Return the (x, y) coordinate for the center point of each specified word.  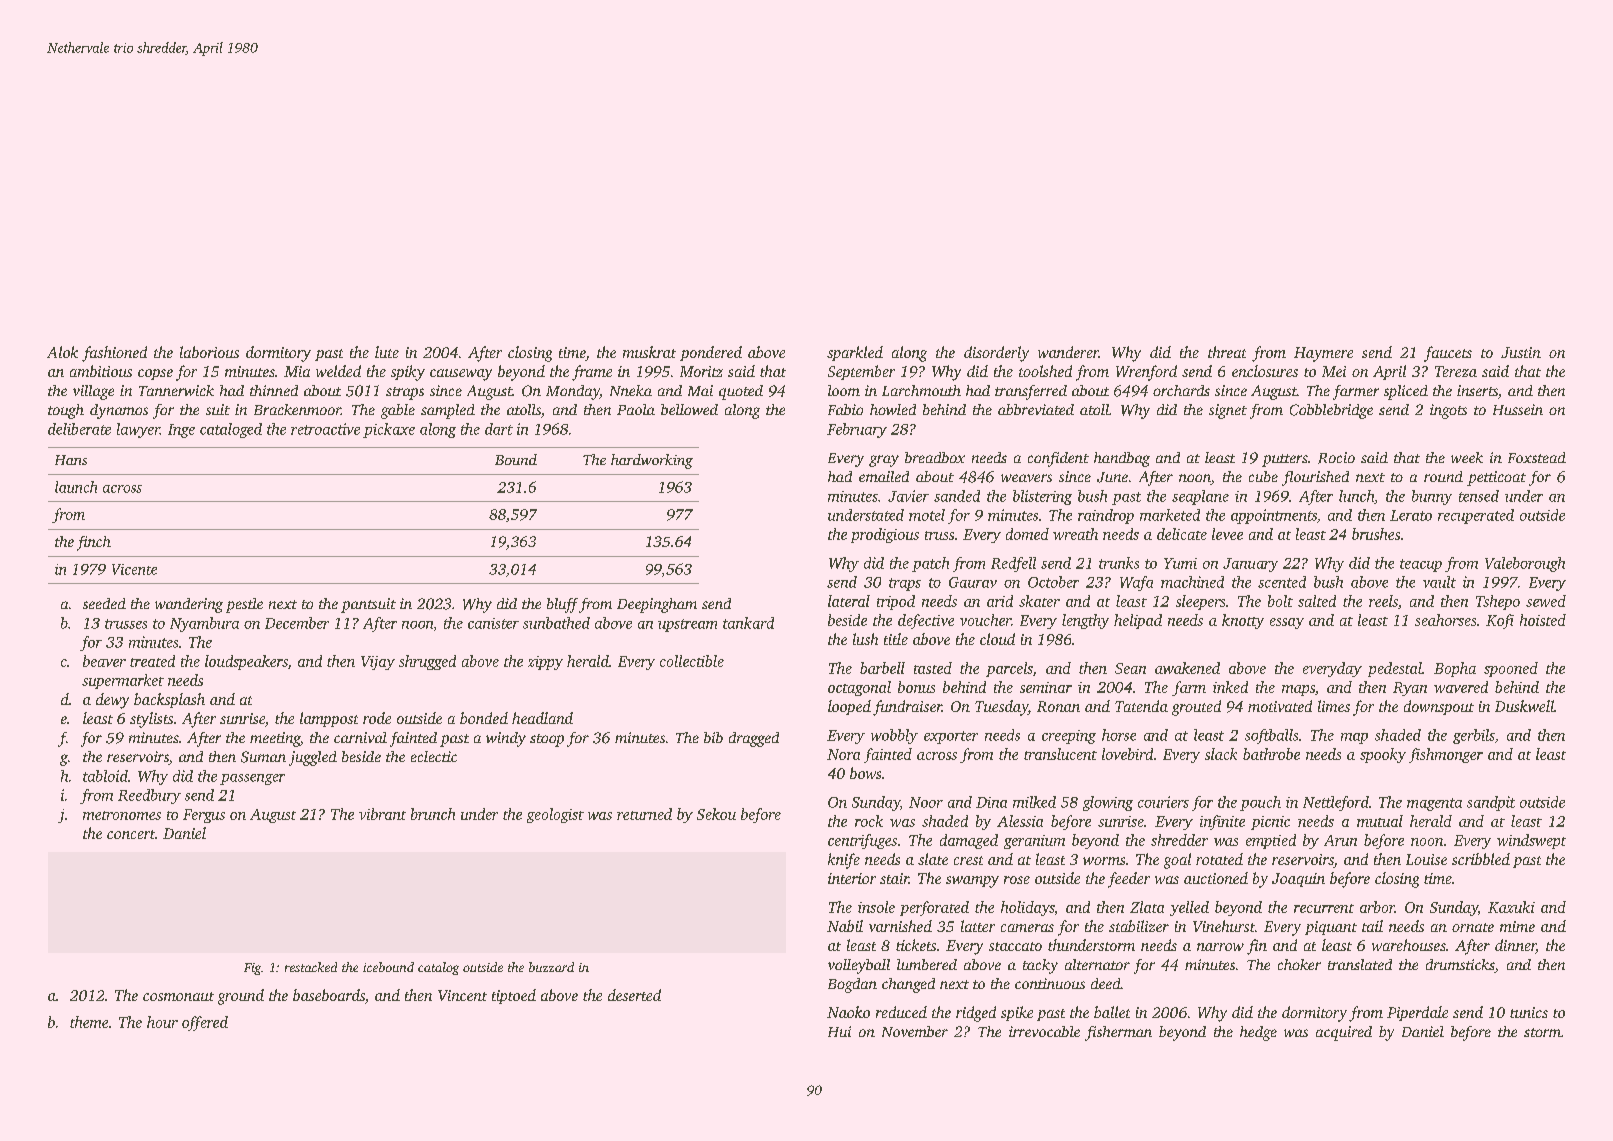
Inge (181, 431)
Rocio (1336, 458)
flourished (1315, 478)
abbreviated (1036, 409)
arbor (1377, 907)
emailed (884, 476)
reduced (901, 1012)
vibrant (382, 814)
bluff (562, 605)
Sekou (716, 814)
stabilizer (1139, 926)
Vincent (462, 995)
